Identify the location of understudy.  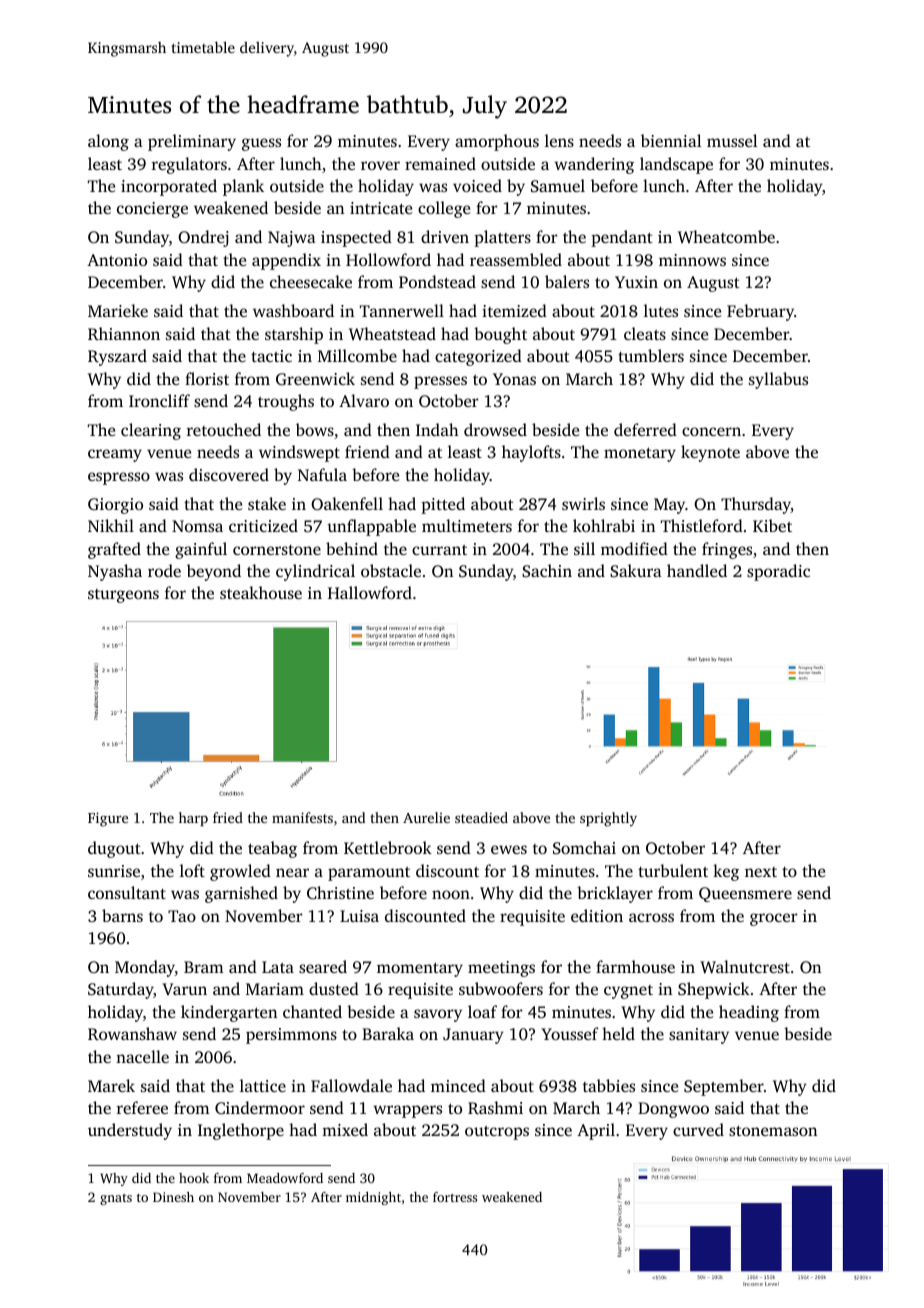
(130, 1131).
